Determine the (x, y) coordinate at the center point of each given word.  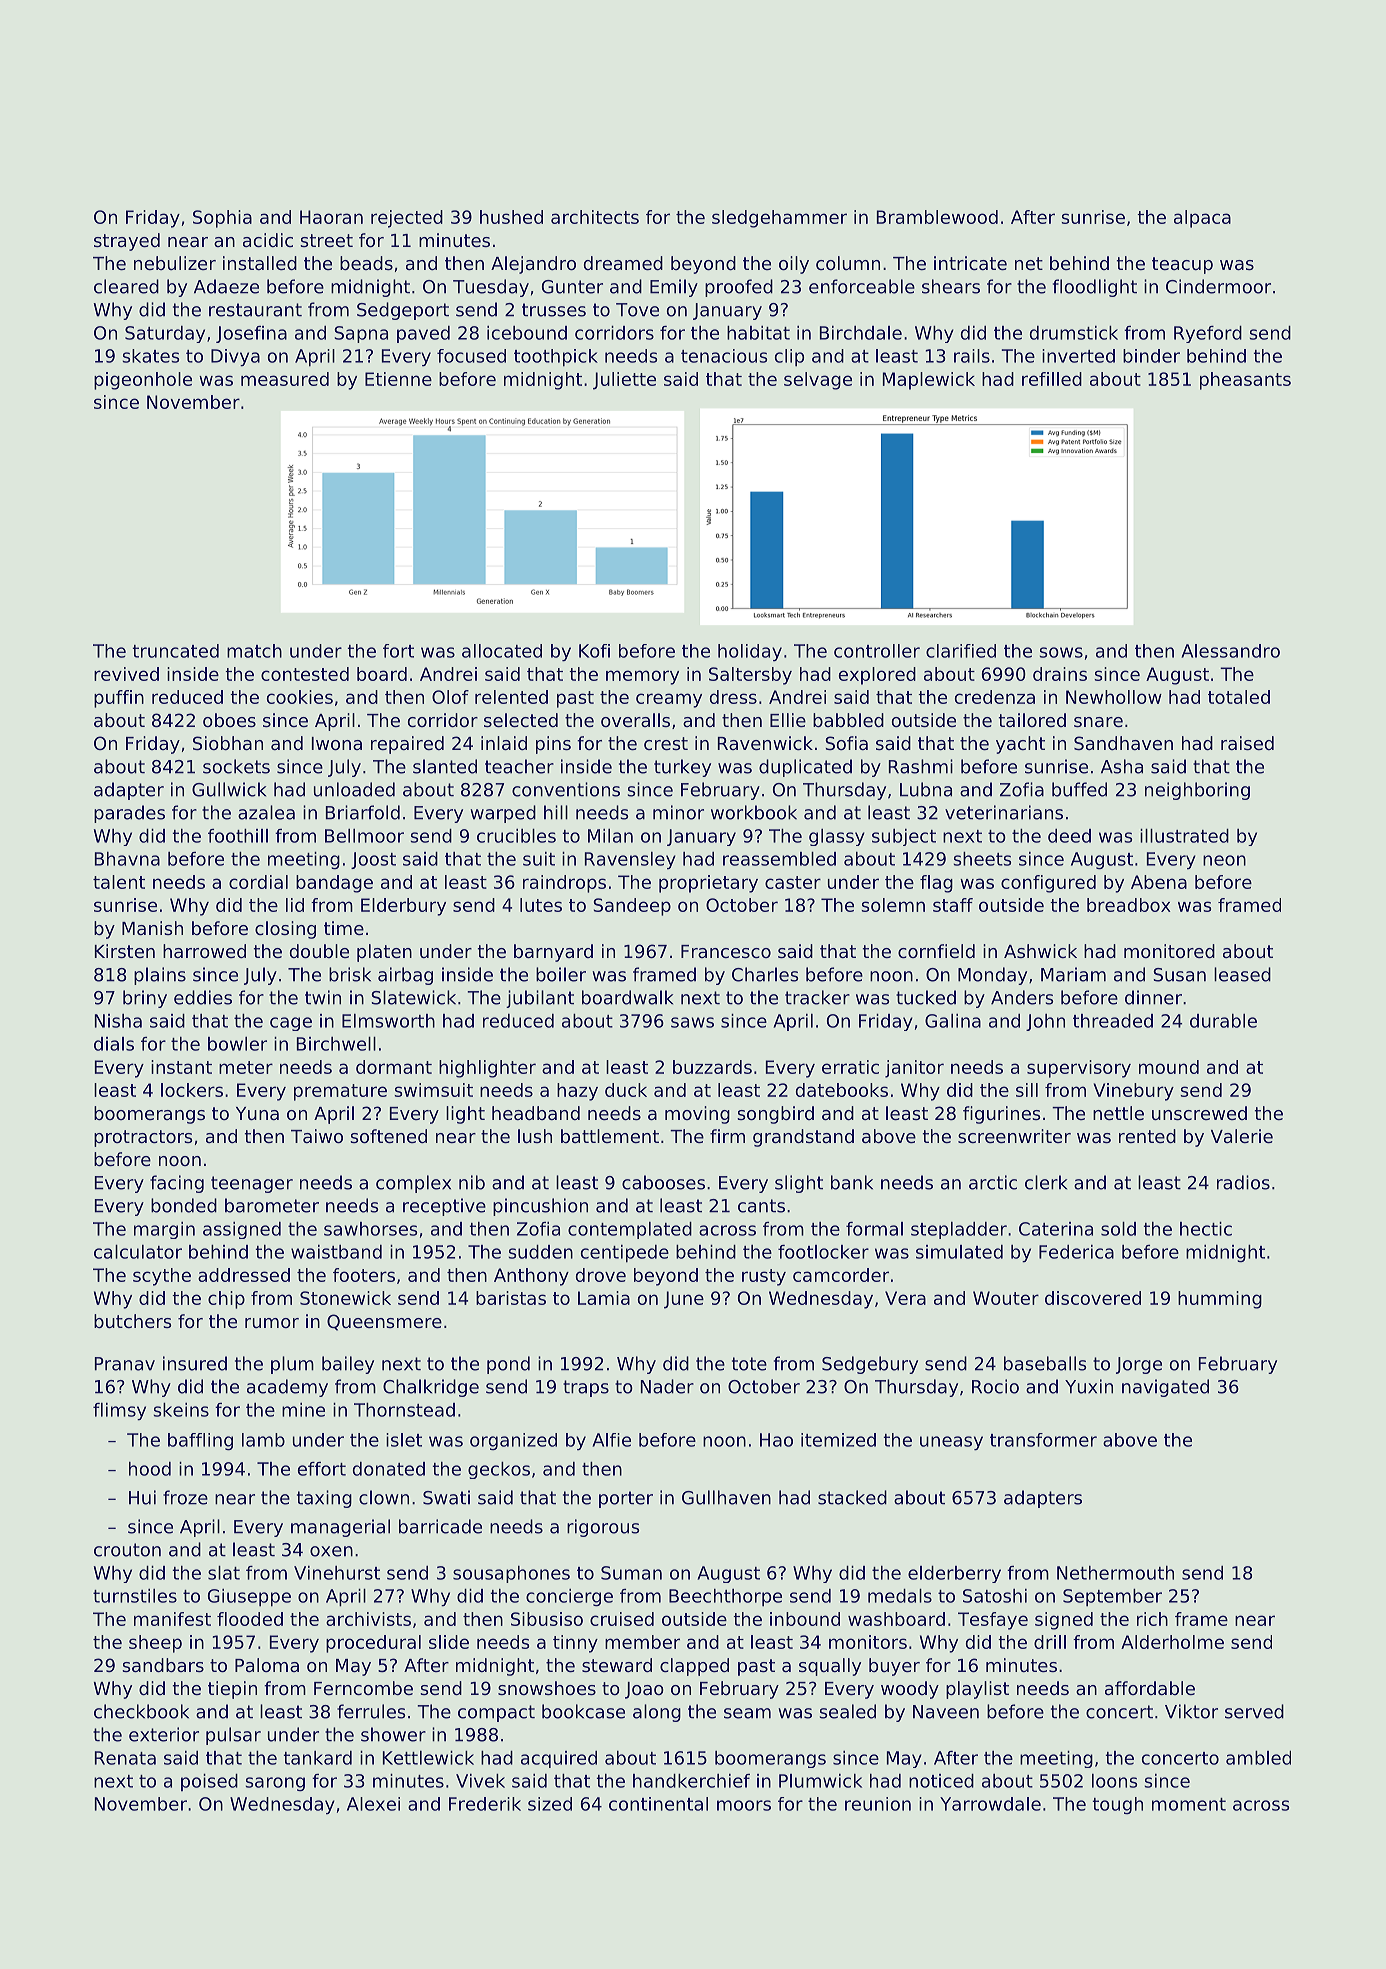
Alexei (373, 1804)
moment (1189, 1804)
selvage (818, 381)
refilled (1052, 379)
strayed (127, 242)
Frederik (485, 1804)
